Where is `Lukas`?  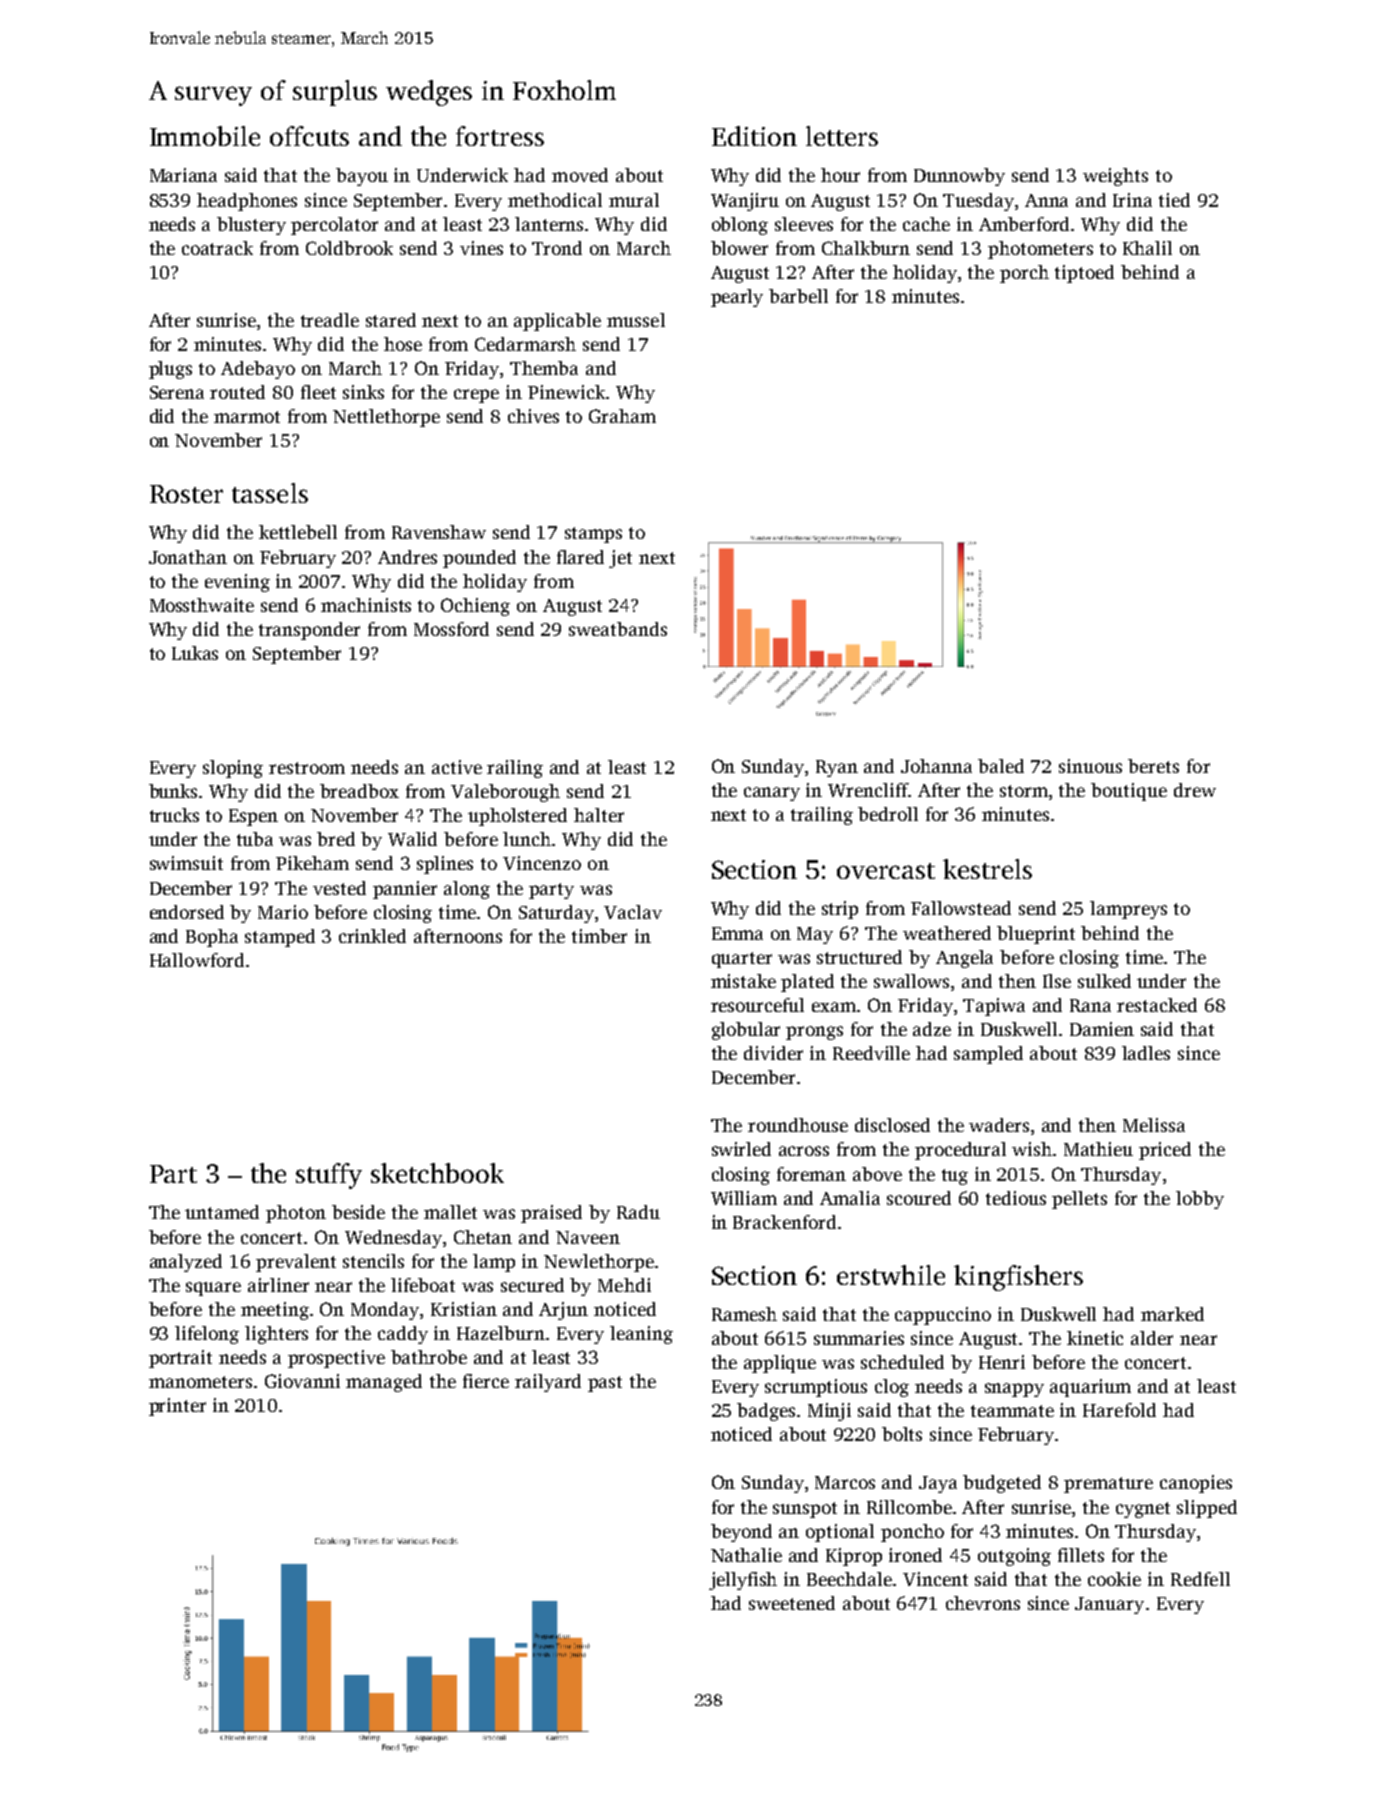 Lukas is located at coordinates (195, 653).
